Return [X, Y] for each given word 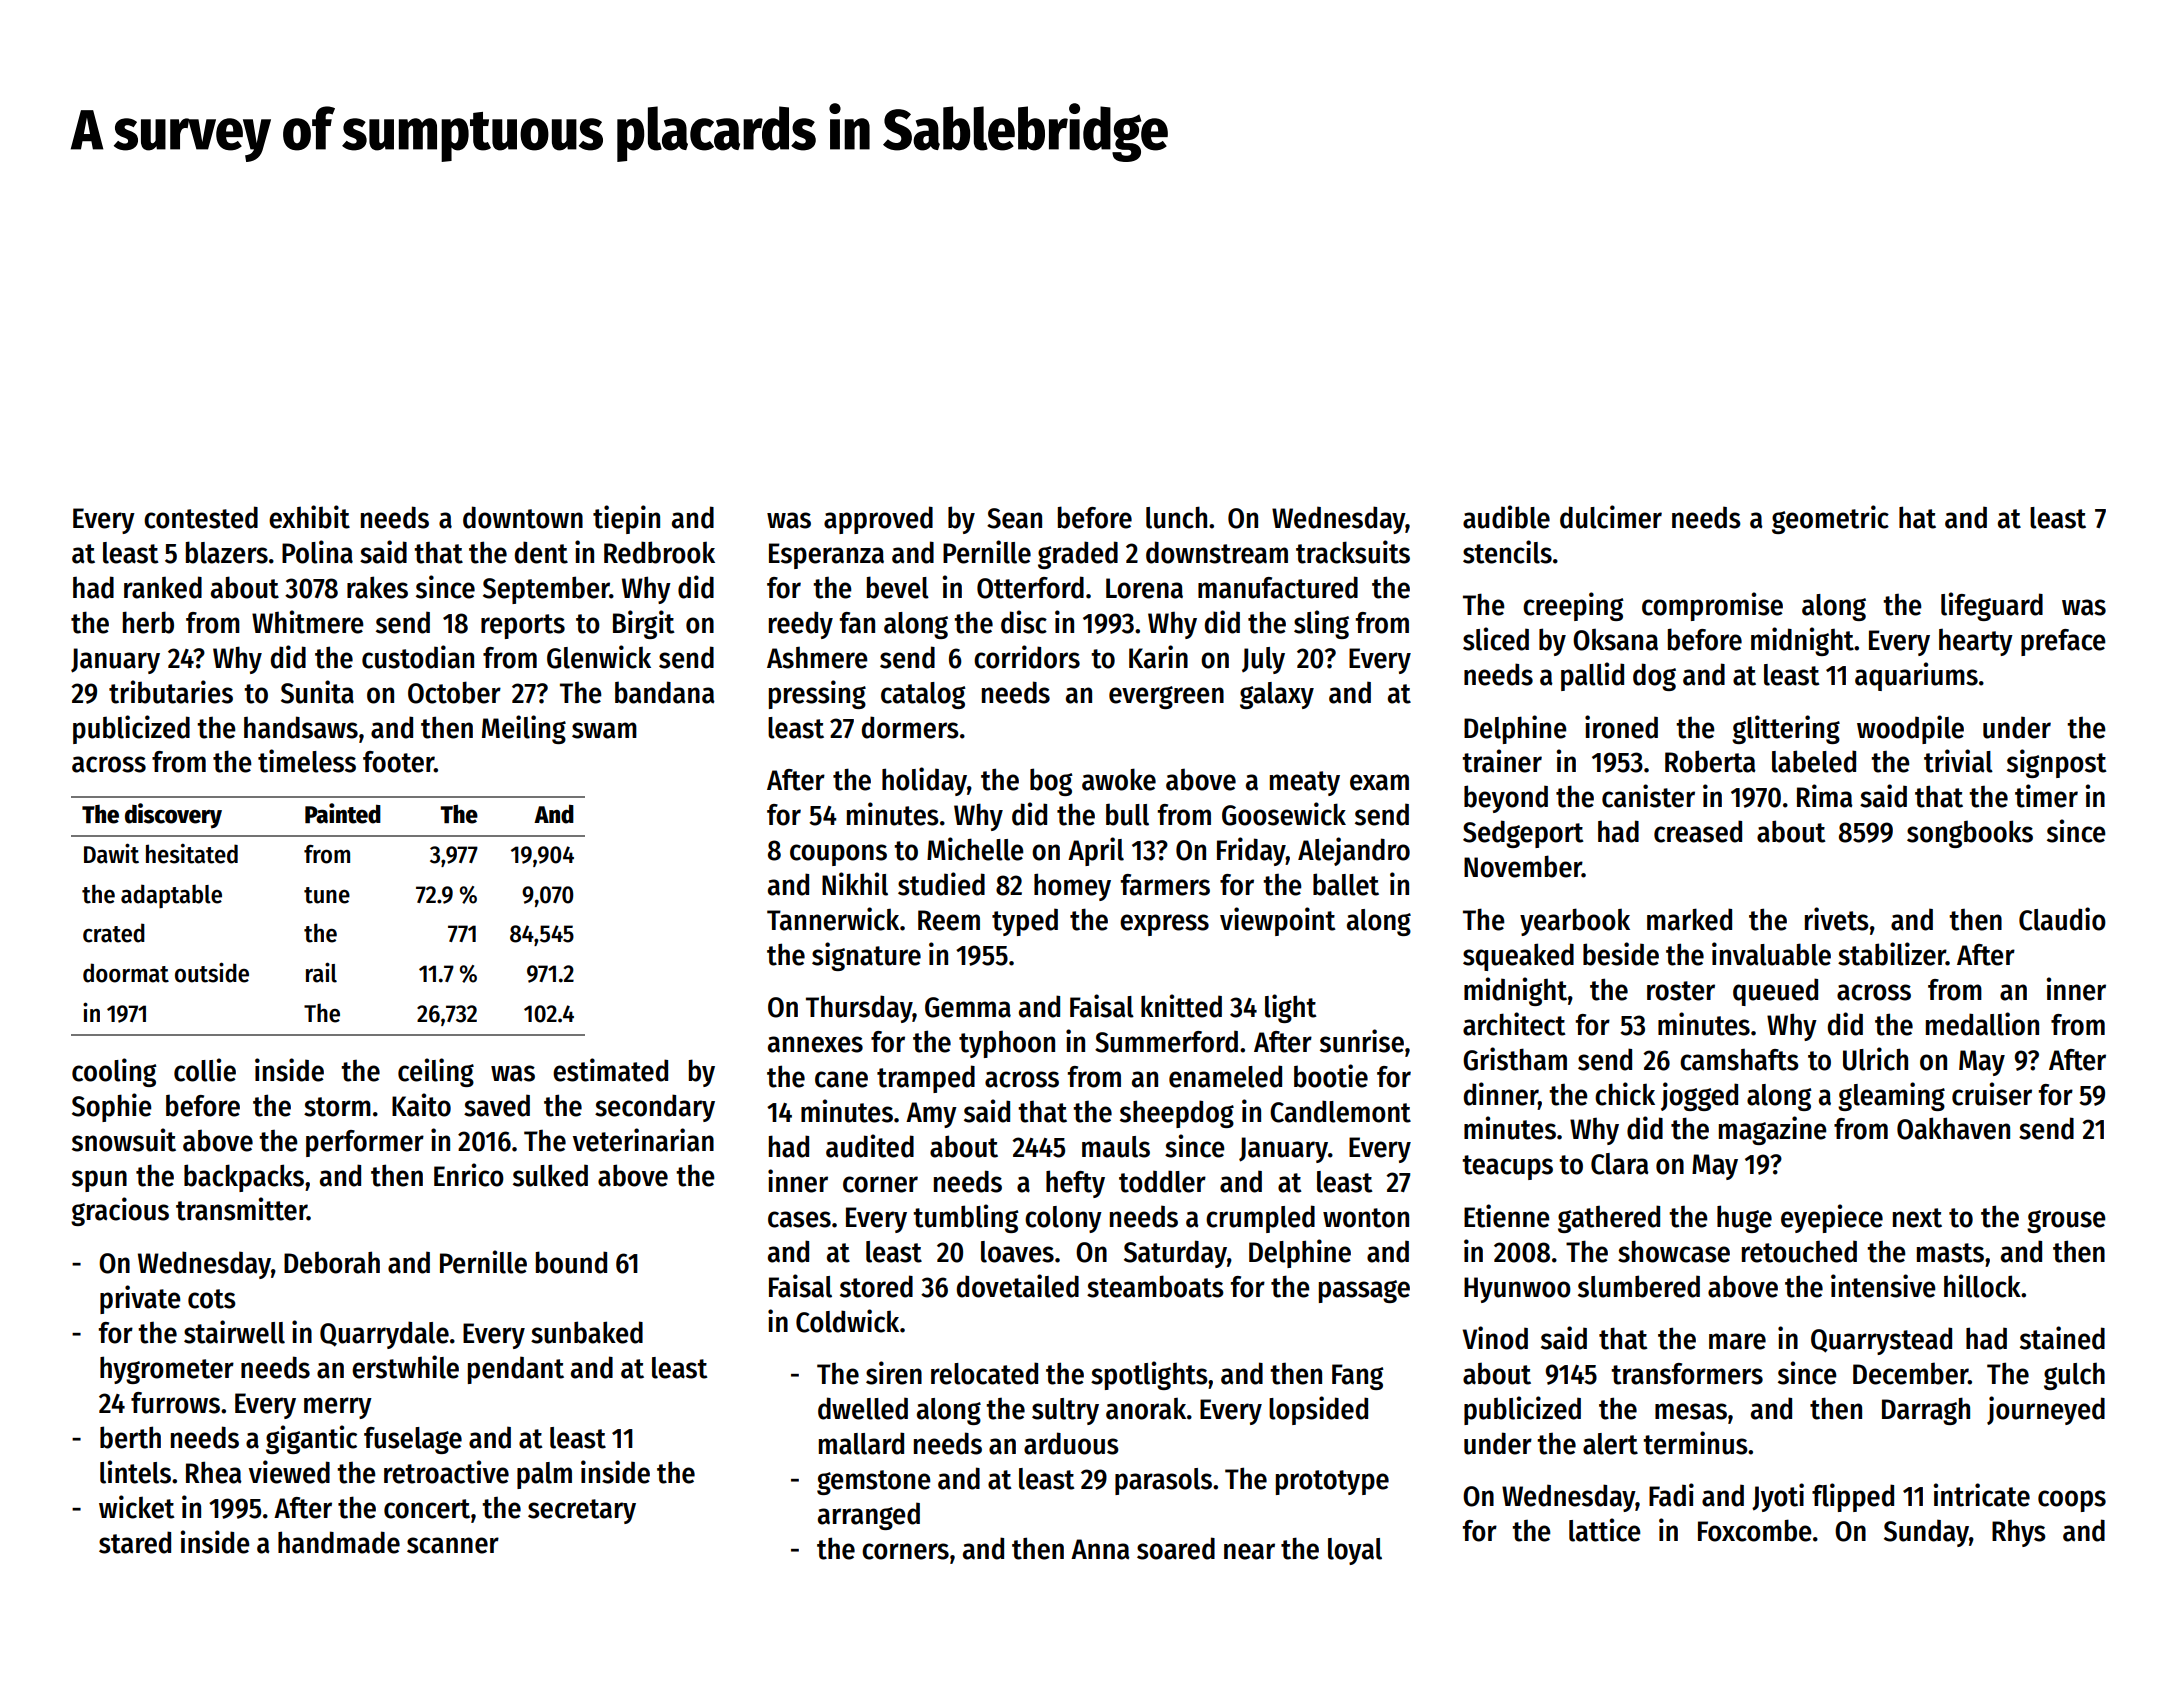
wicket [137, 1507]
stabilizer [1892, 954]
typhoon [1007, 1044]
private [140, 1299]
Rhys [2019, 1533]
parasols [1163, 1481]
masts [1950, 1253]
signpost [2057, 763]
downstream [1217, 552]
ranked [163, 587]
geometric [1830, 519]
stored [876, 1286]
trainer [1502, 761]
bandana [665, 692]
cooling [114, 1072]
